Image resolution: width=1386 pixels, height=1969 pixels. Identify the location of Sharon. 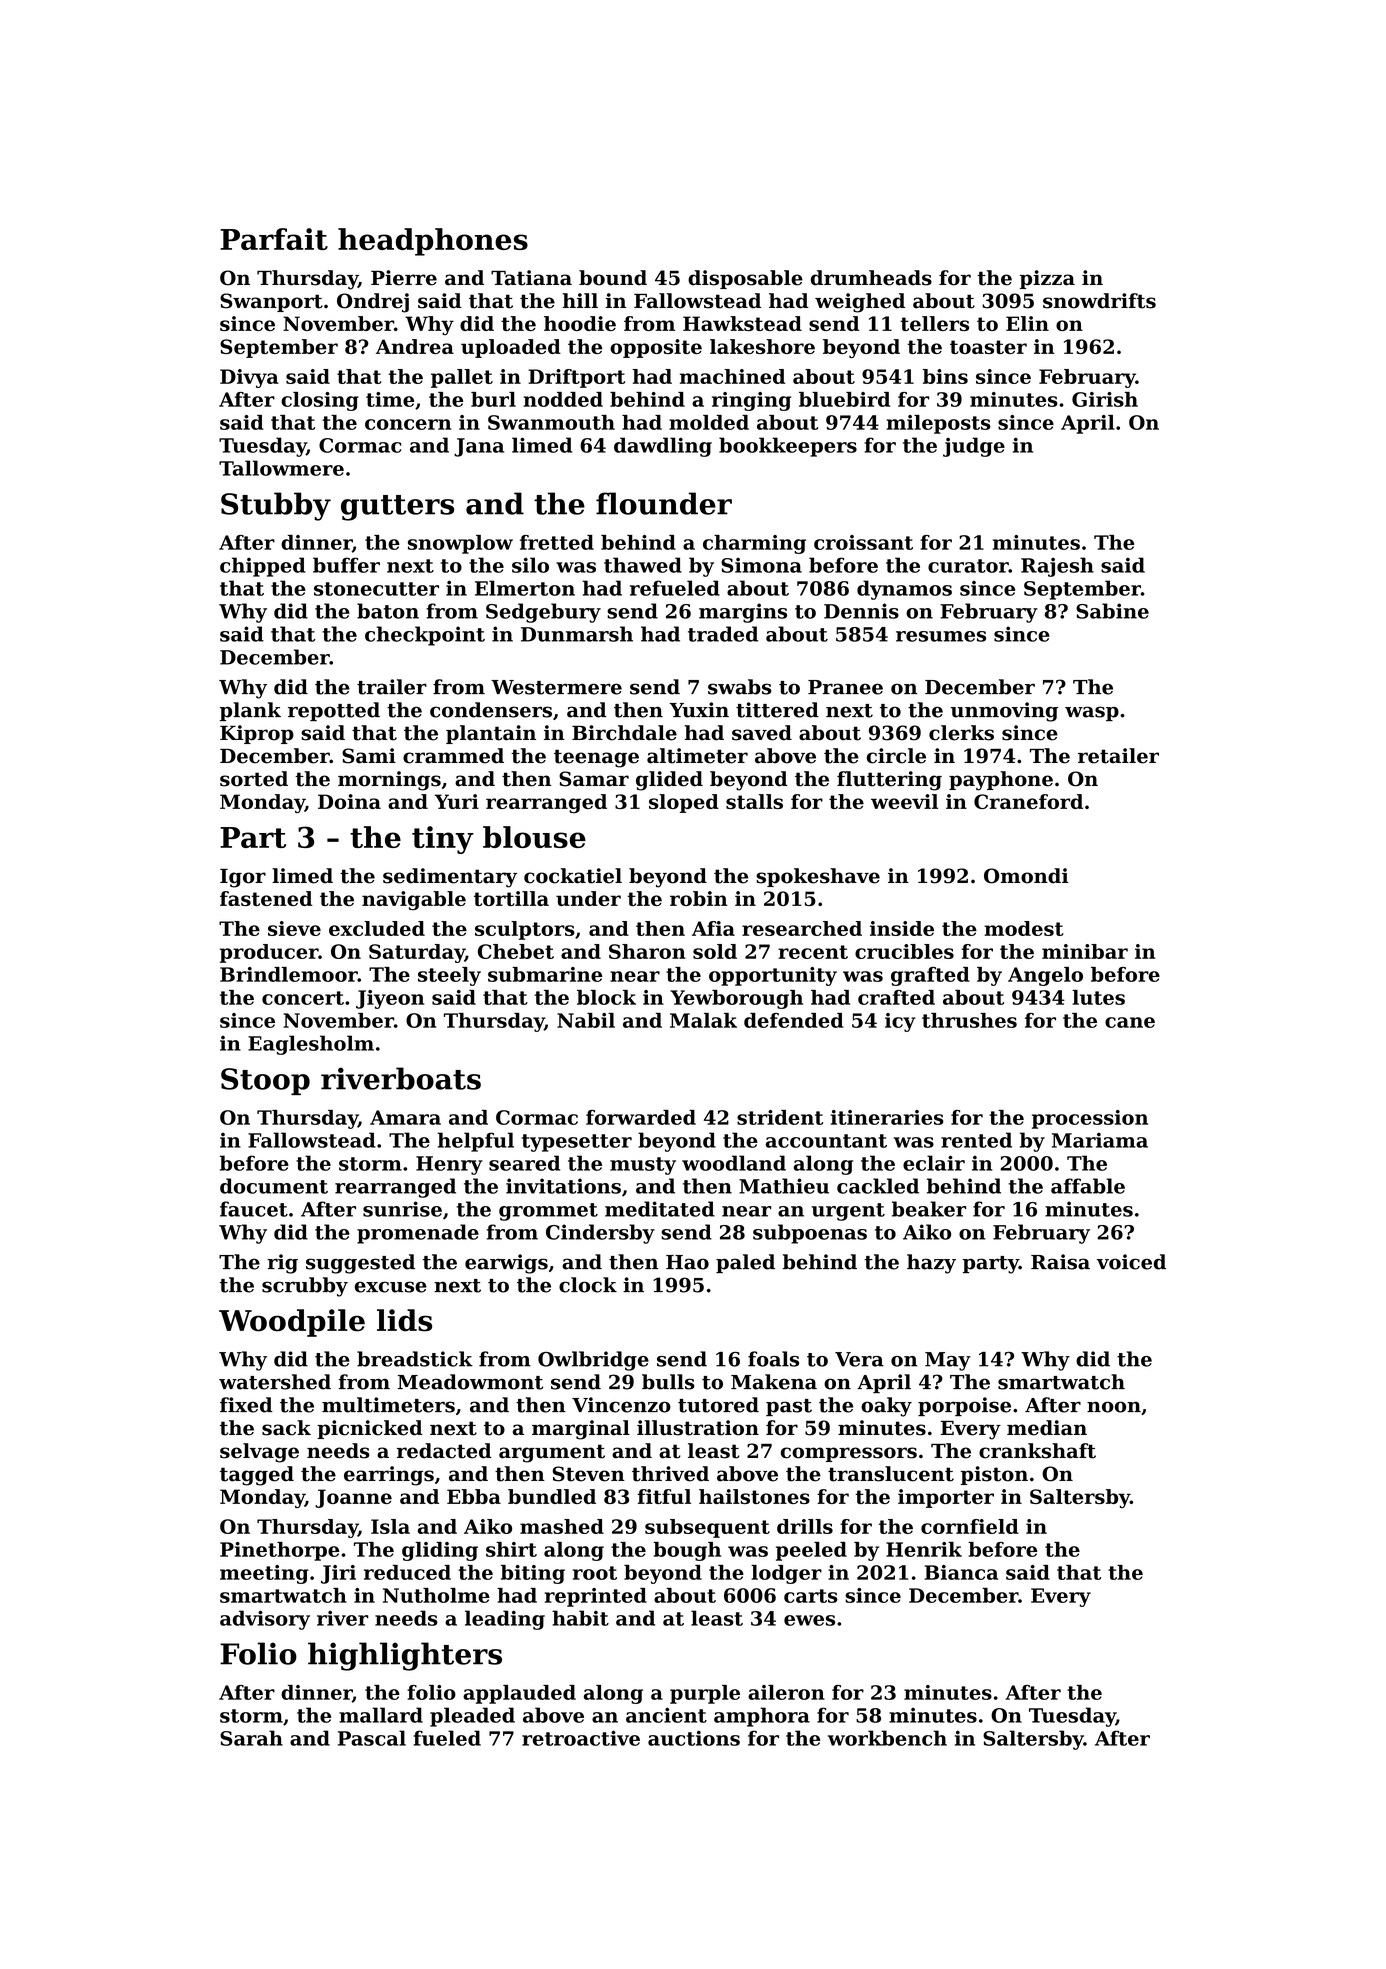
(647, 951).
